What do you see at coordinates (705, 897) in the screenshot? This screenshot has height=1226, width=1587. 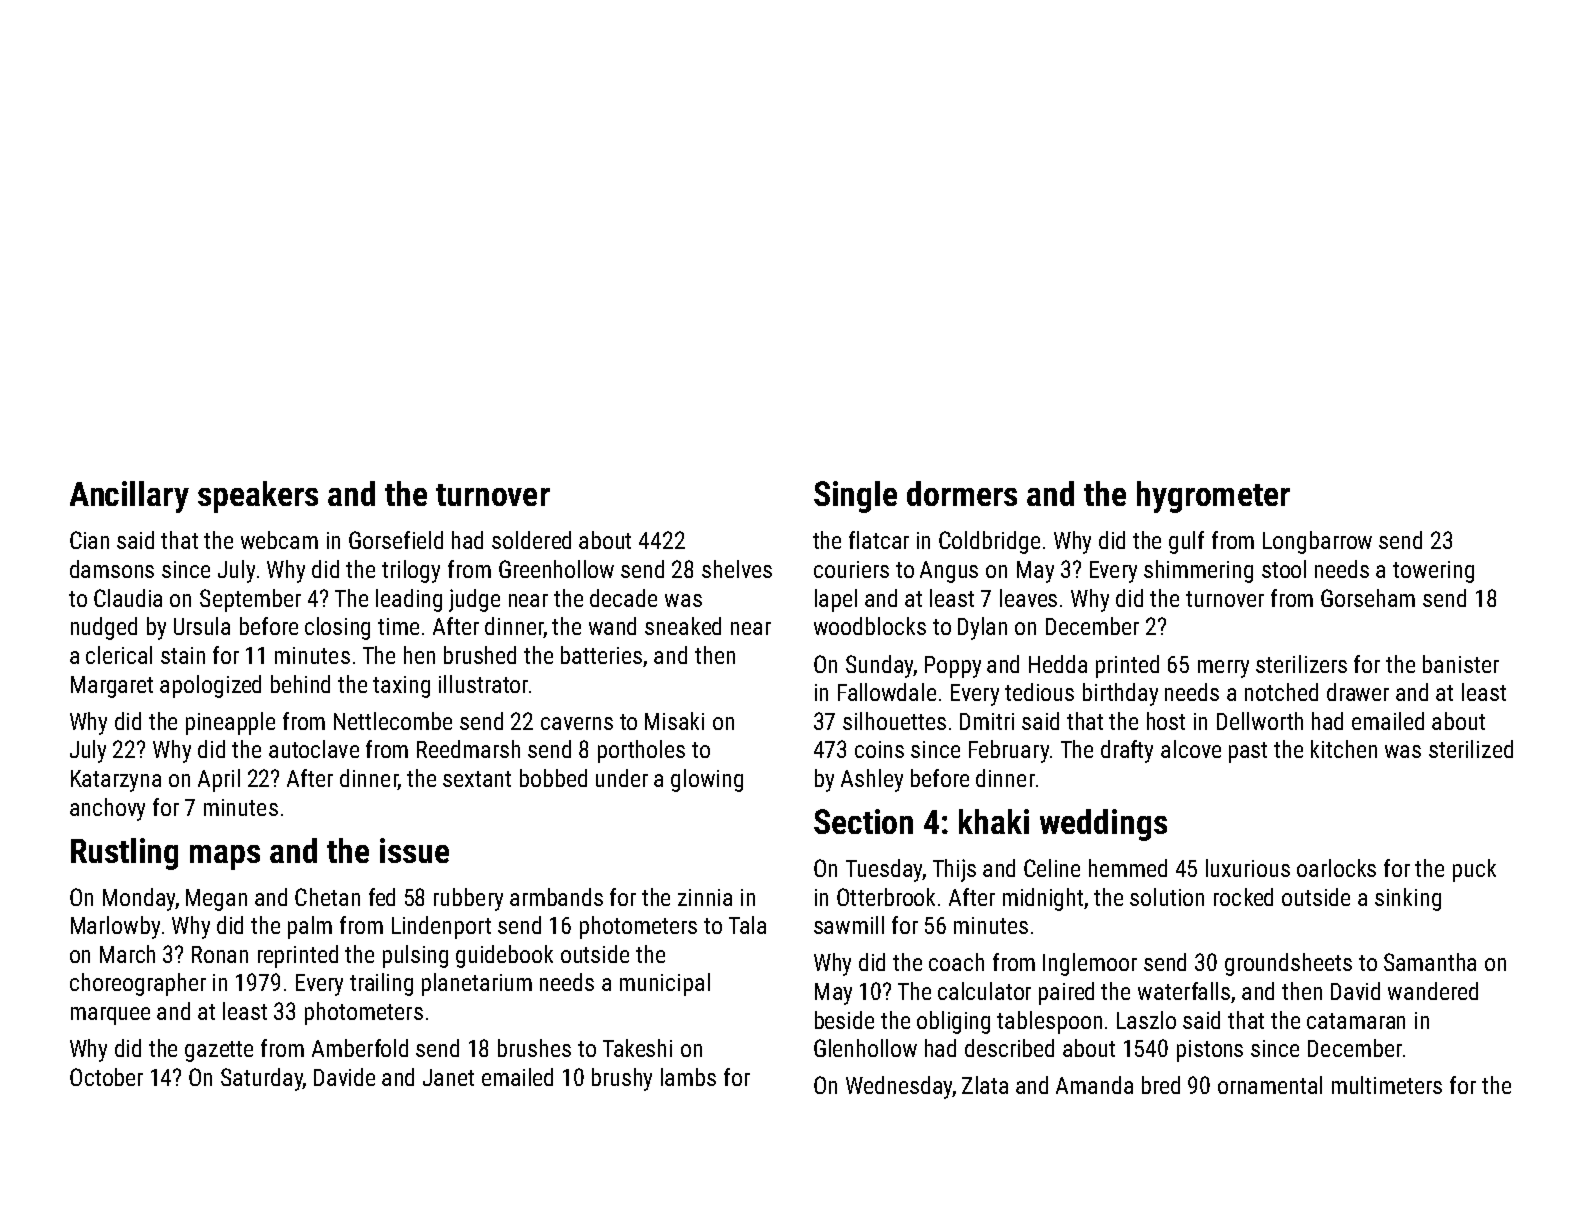 I see `zinnia` at bounding box center [705, 897].
